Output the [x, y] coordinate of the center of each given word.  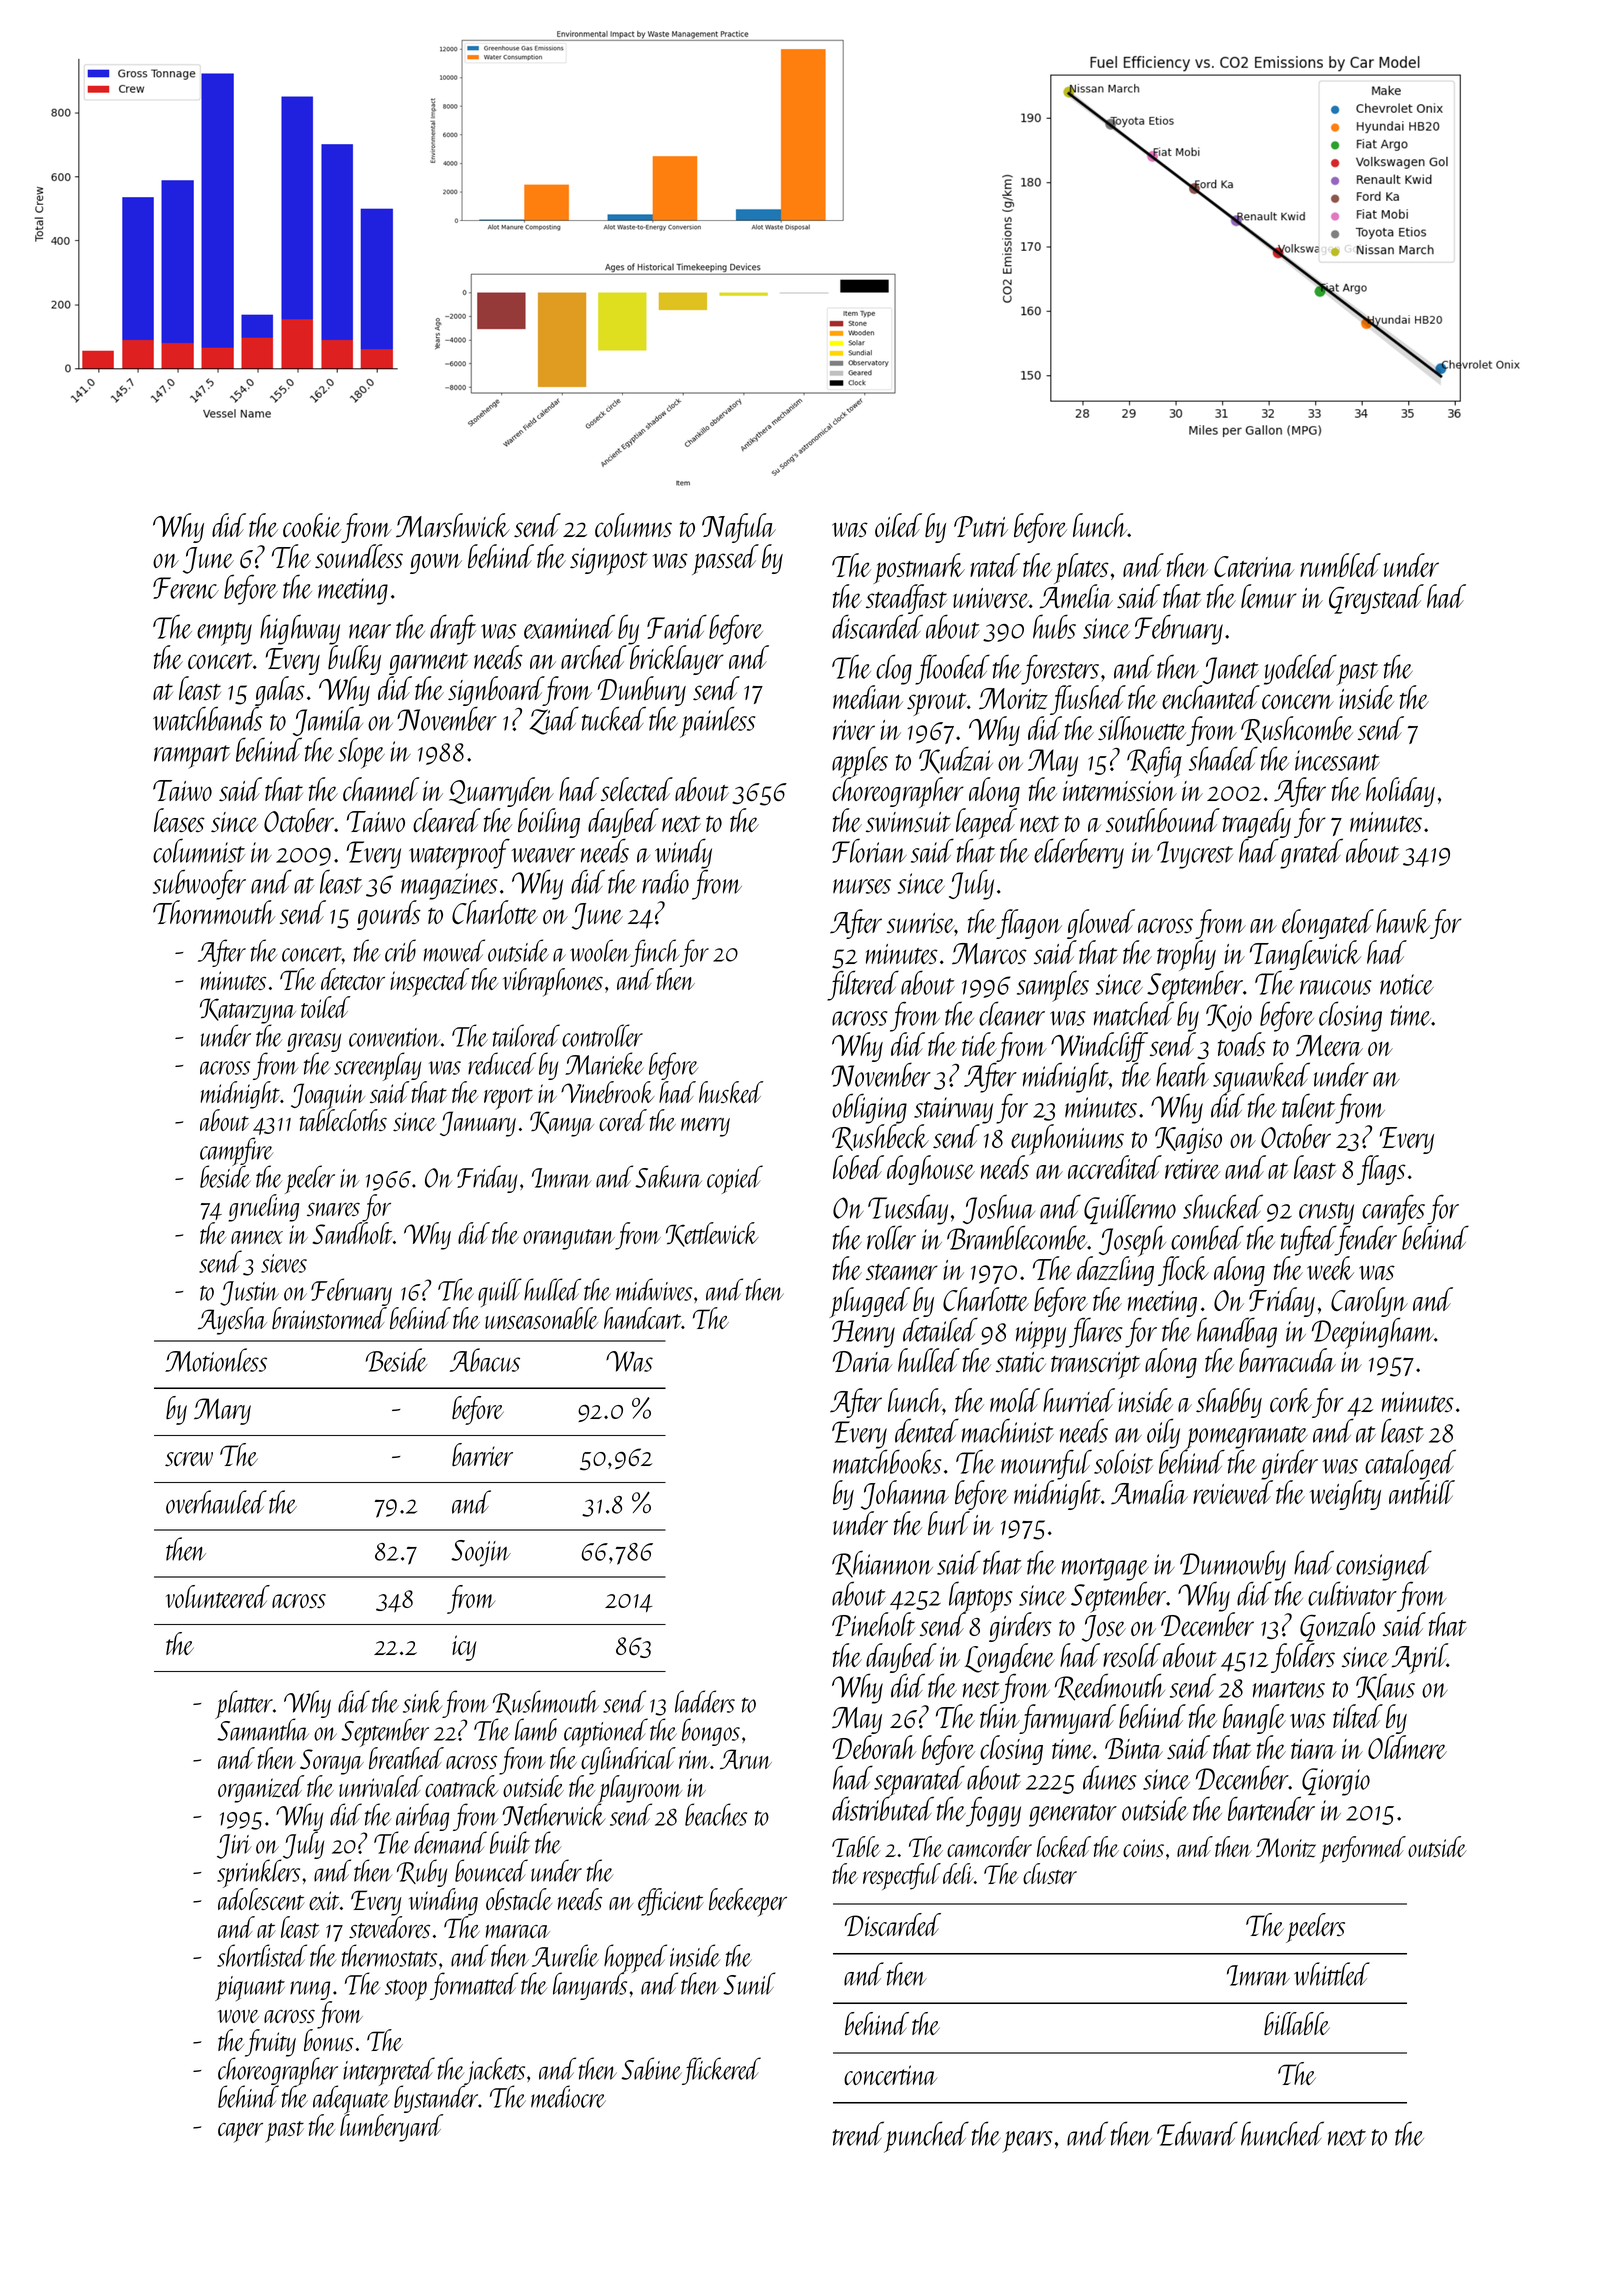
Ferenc [186, 588]
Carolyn [1369, 1302]
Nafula [739, 528]
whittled [1332, 1974]
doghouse [931, 1170]
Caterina [1254, 566]
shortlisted [262, 1955]
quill [500, 1292]
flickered [721, 2071]
